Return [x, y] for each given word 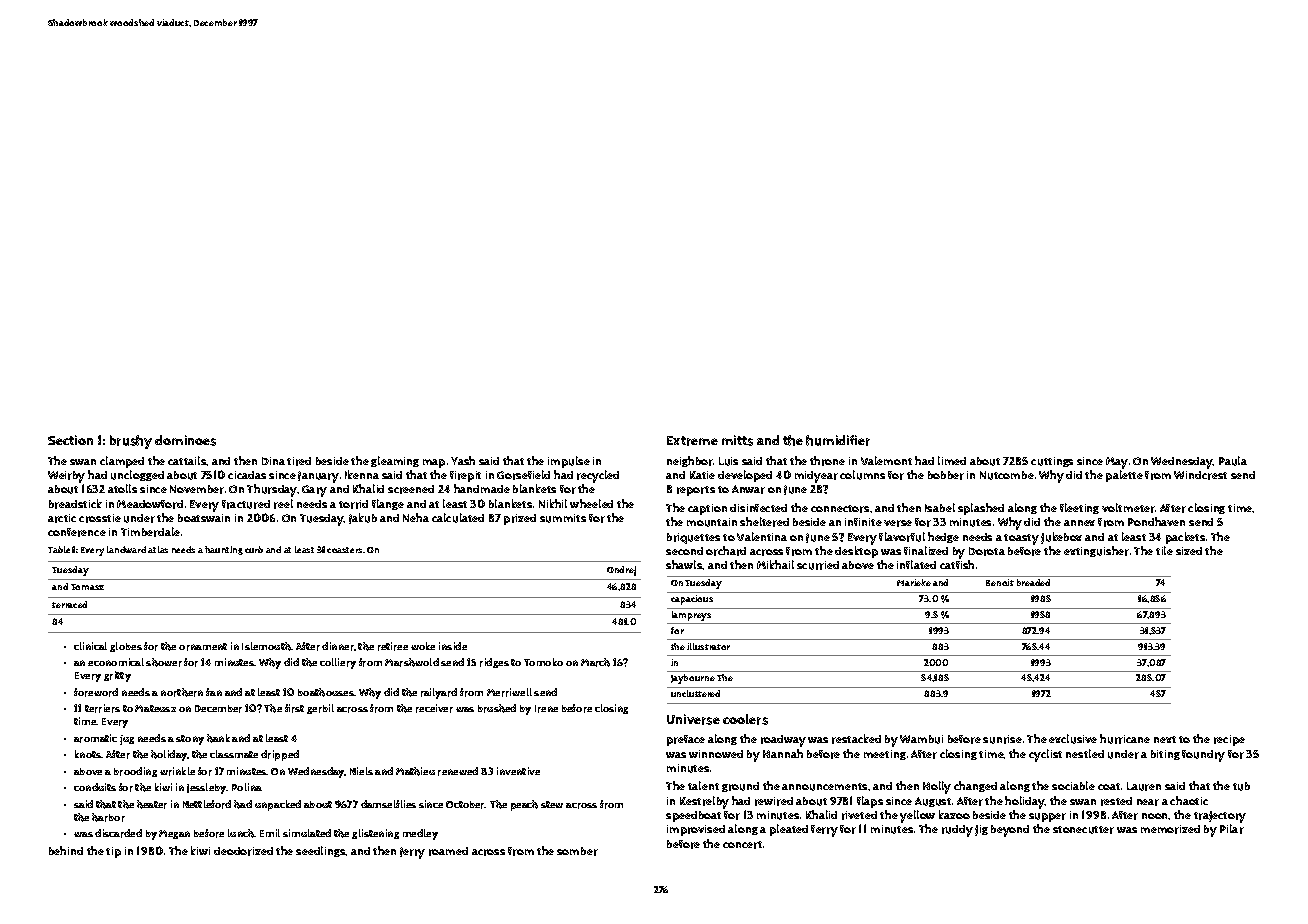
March [595, 662]
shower [164, 662]
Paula [1233, 461]
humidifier [838, 440]
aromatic [95, 738]
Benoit [1000, 582]
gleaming [395, 461]
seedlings [321, 851]
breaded [1033, 582]
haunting [224, 550]
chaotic [1189, 800]
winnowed [716, 754]
